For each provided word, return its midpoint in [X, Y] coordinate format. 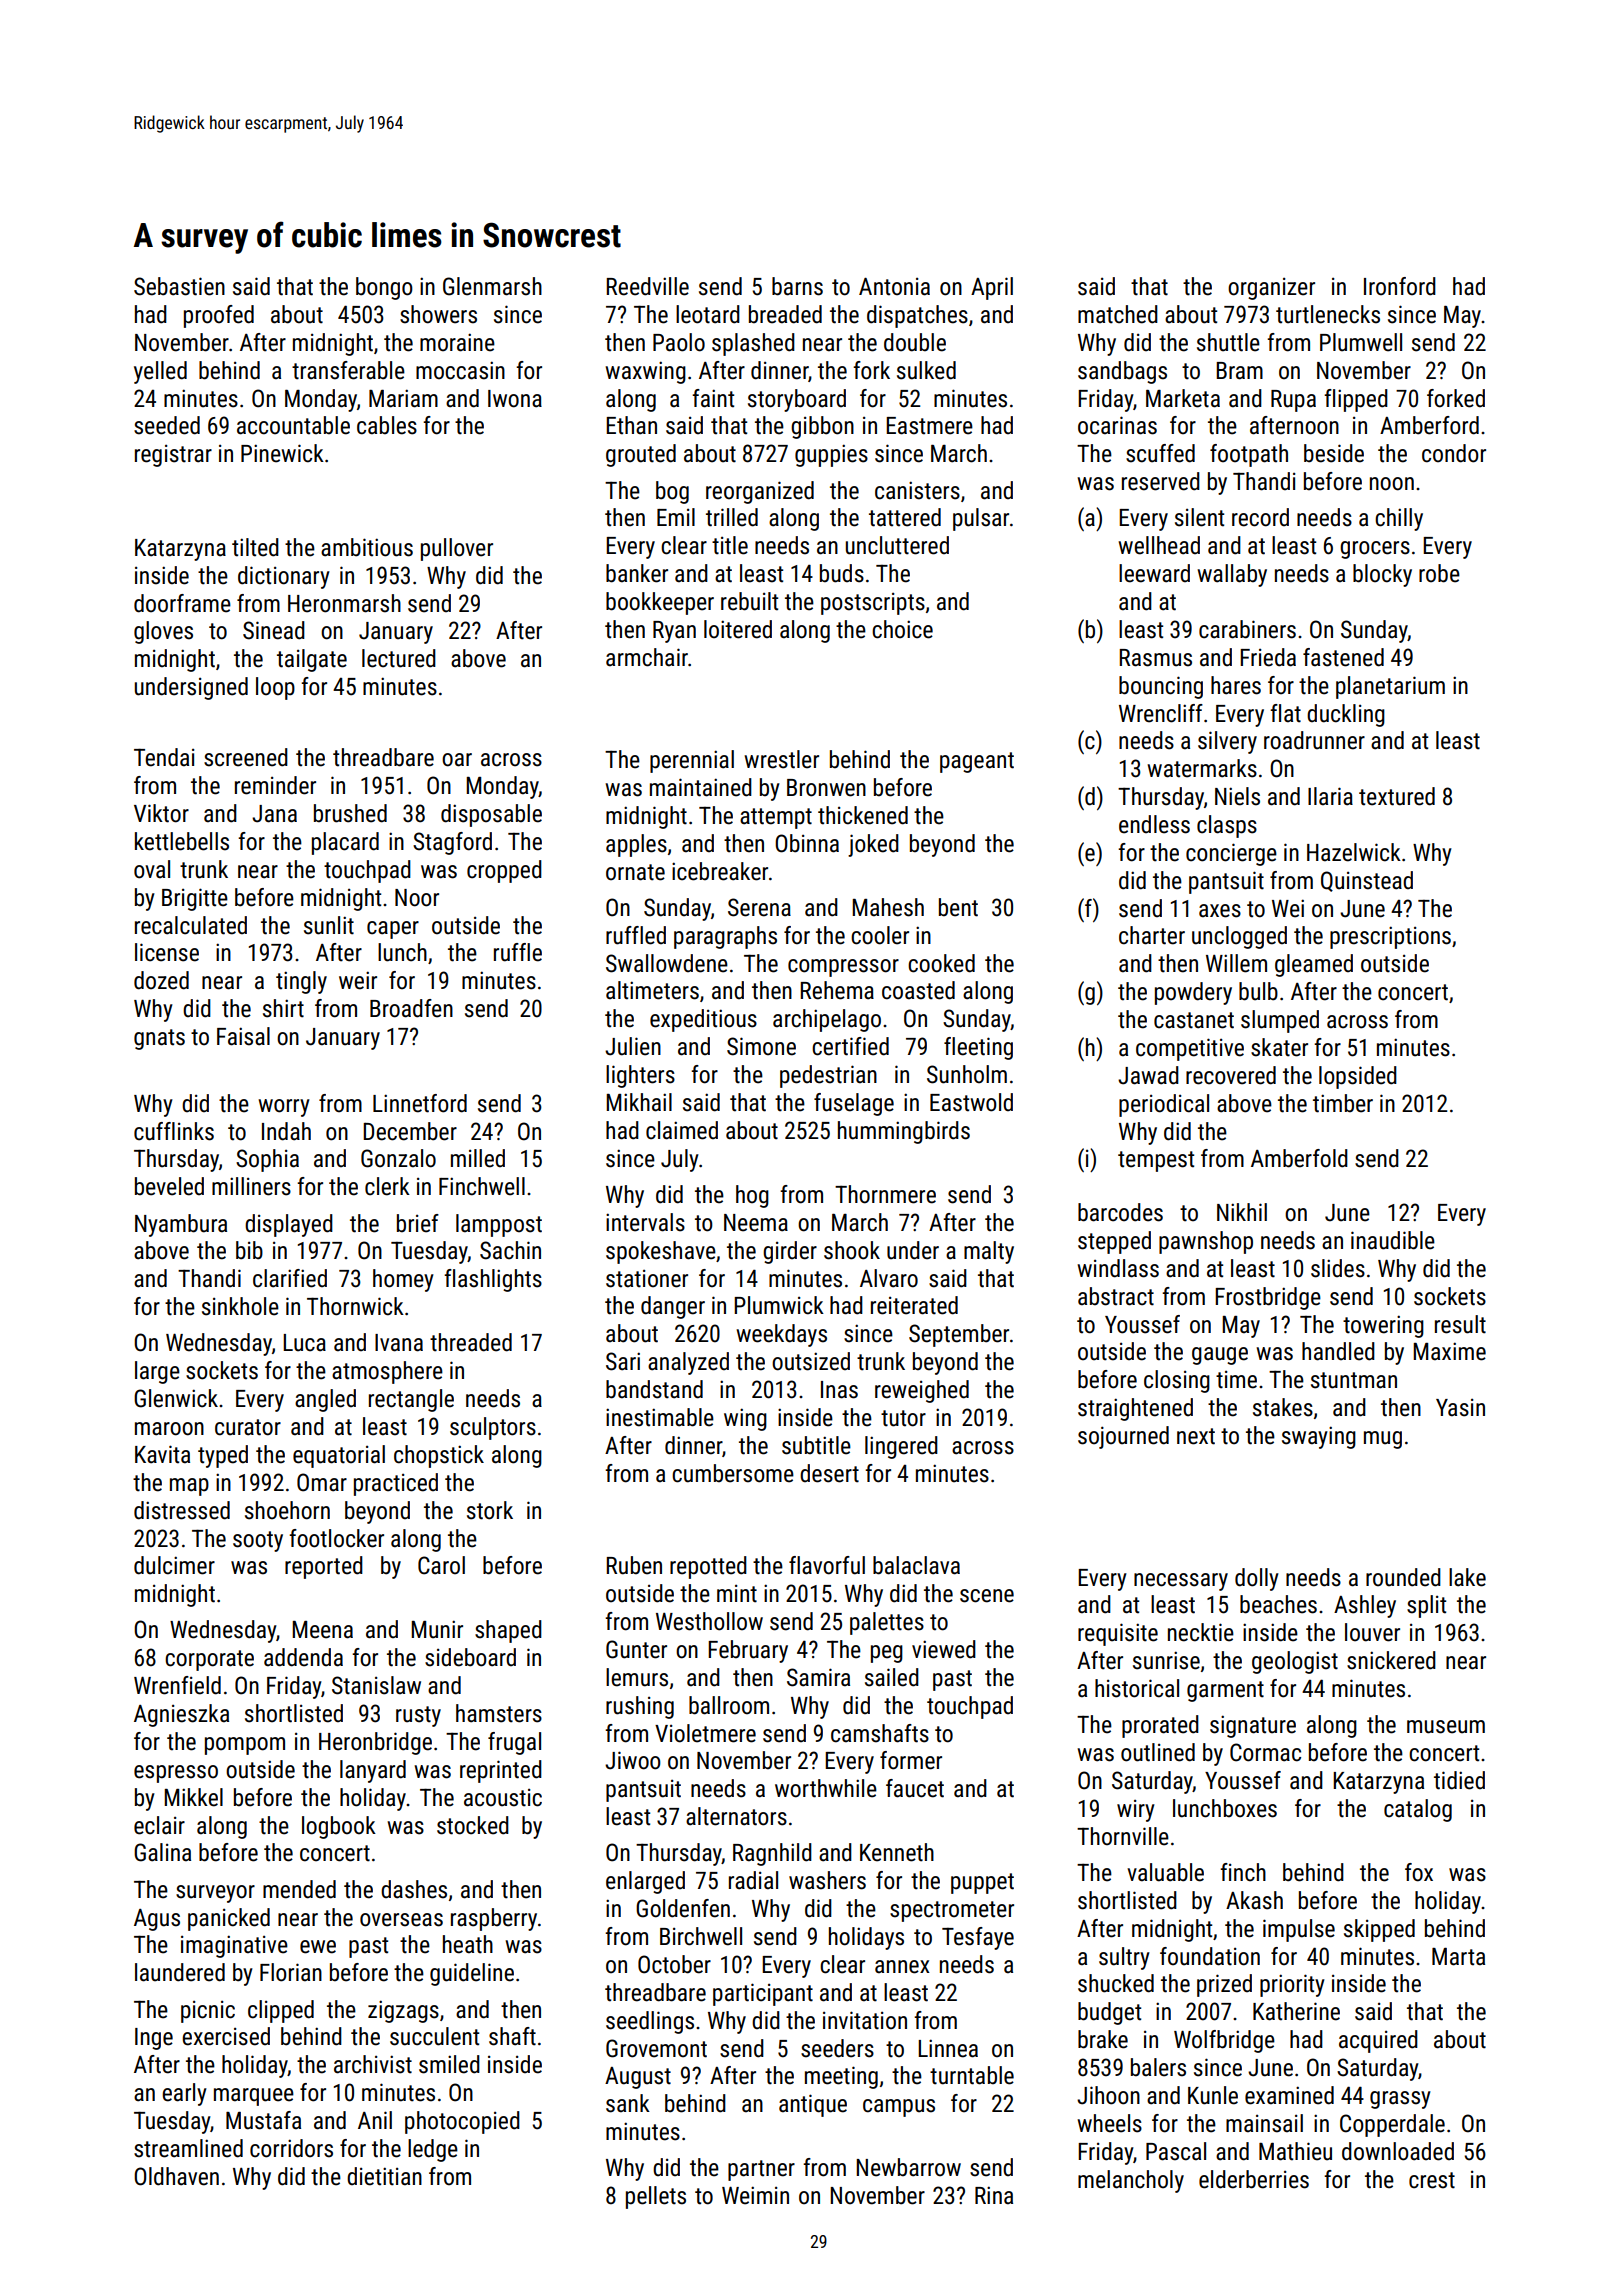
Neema [756, 1223]
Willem [1236, 963]
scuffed [1160, 453]
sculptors [493, 1428]
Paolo [679, 342]
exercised [226, 2036]
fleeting [978, 1048]
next [1196, 1436]
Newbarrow [908, 2167]
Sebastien [179, 286]
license [167, 952]
